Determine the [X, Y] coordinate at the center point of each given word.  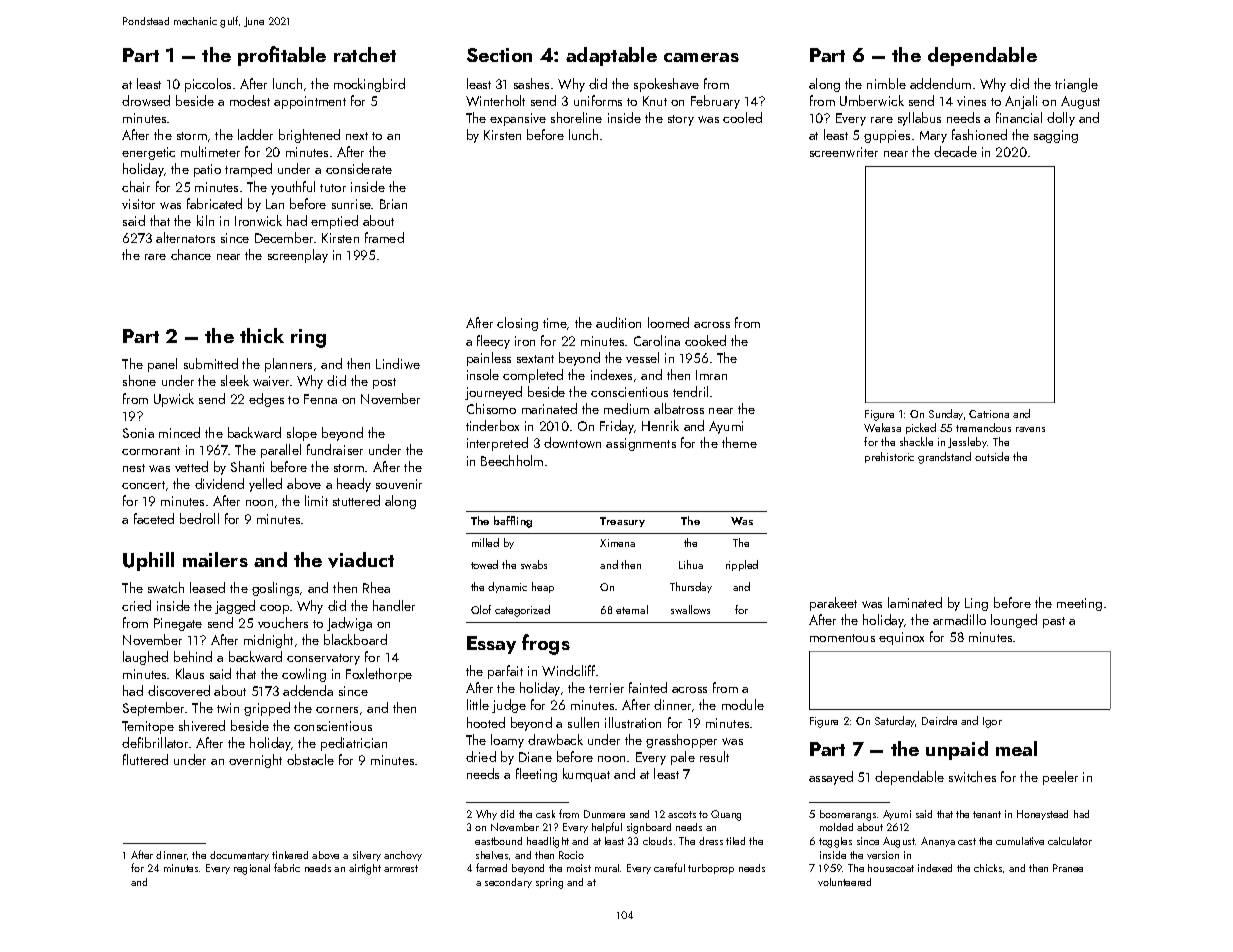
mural [607, 868]
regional [252, 869]
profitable [282, 56]
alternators [185, 237]
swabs [534, 564]
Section [499, 55]
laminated [915, 602]
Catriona [989, 414]
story [681, 120]
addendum [940, 83]
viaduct [361, 560]
